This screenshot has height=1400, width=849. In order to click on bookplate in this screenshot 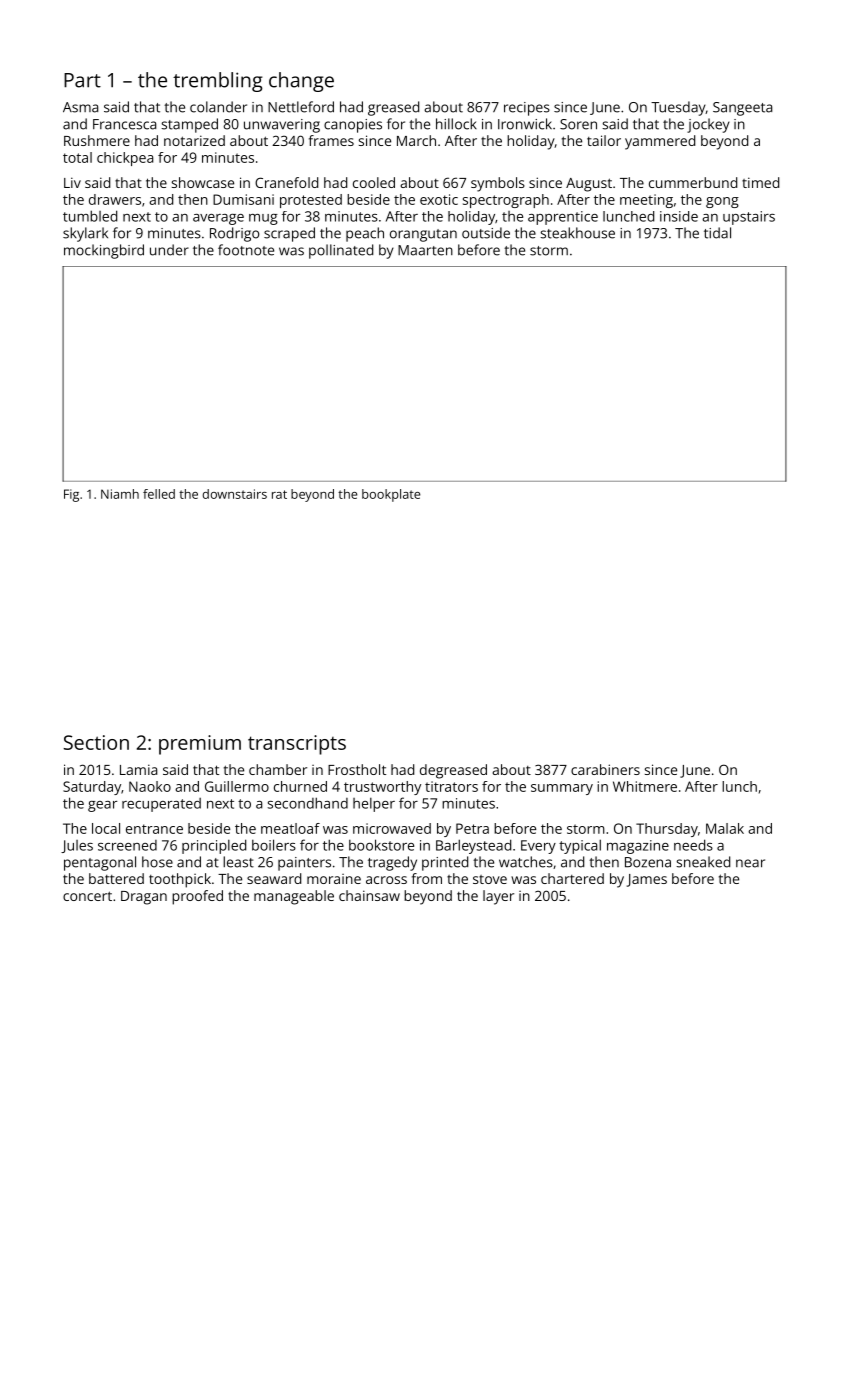, I will do `click(391, 495)`.
